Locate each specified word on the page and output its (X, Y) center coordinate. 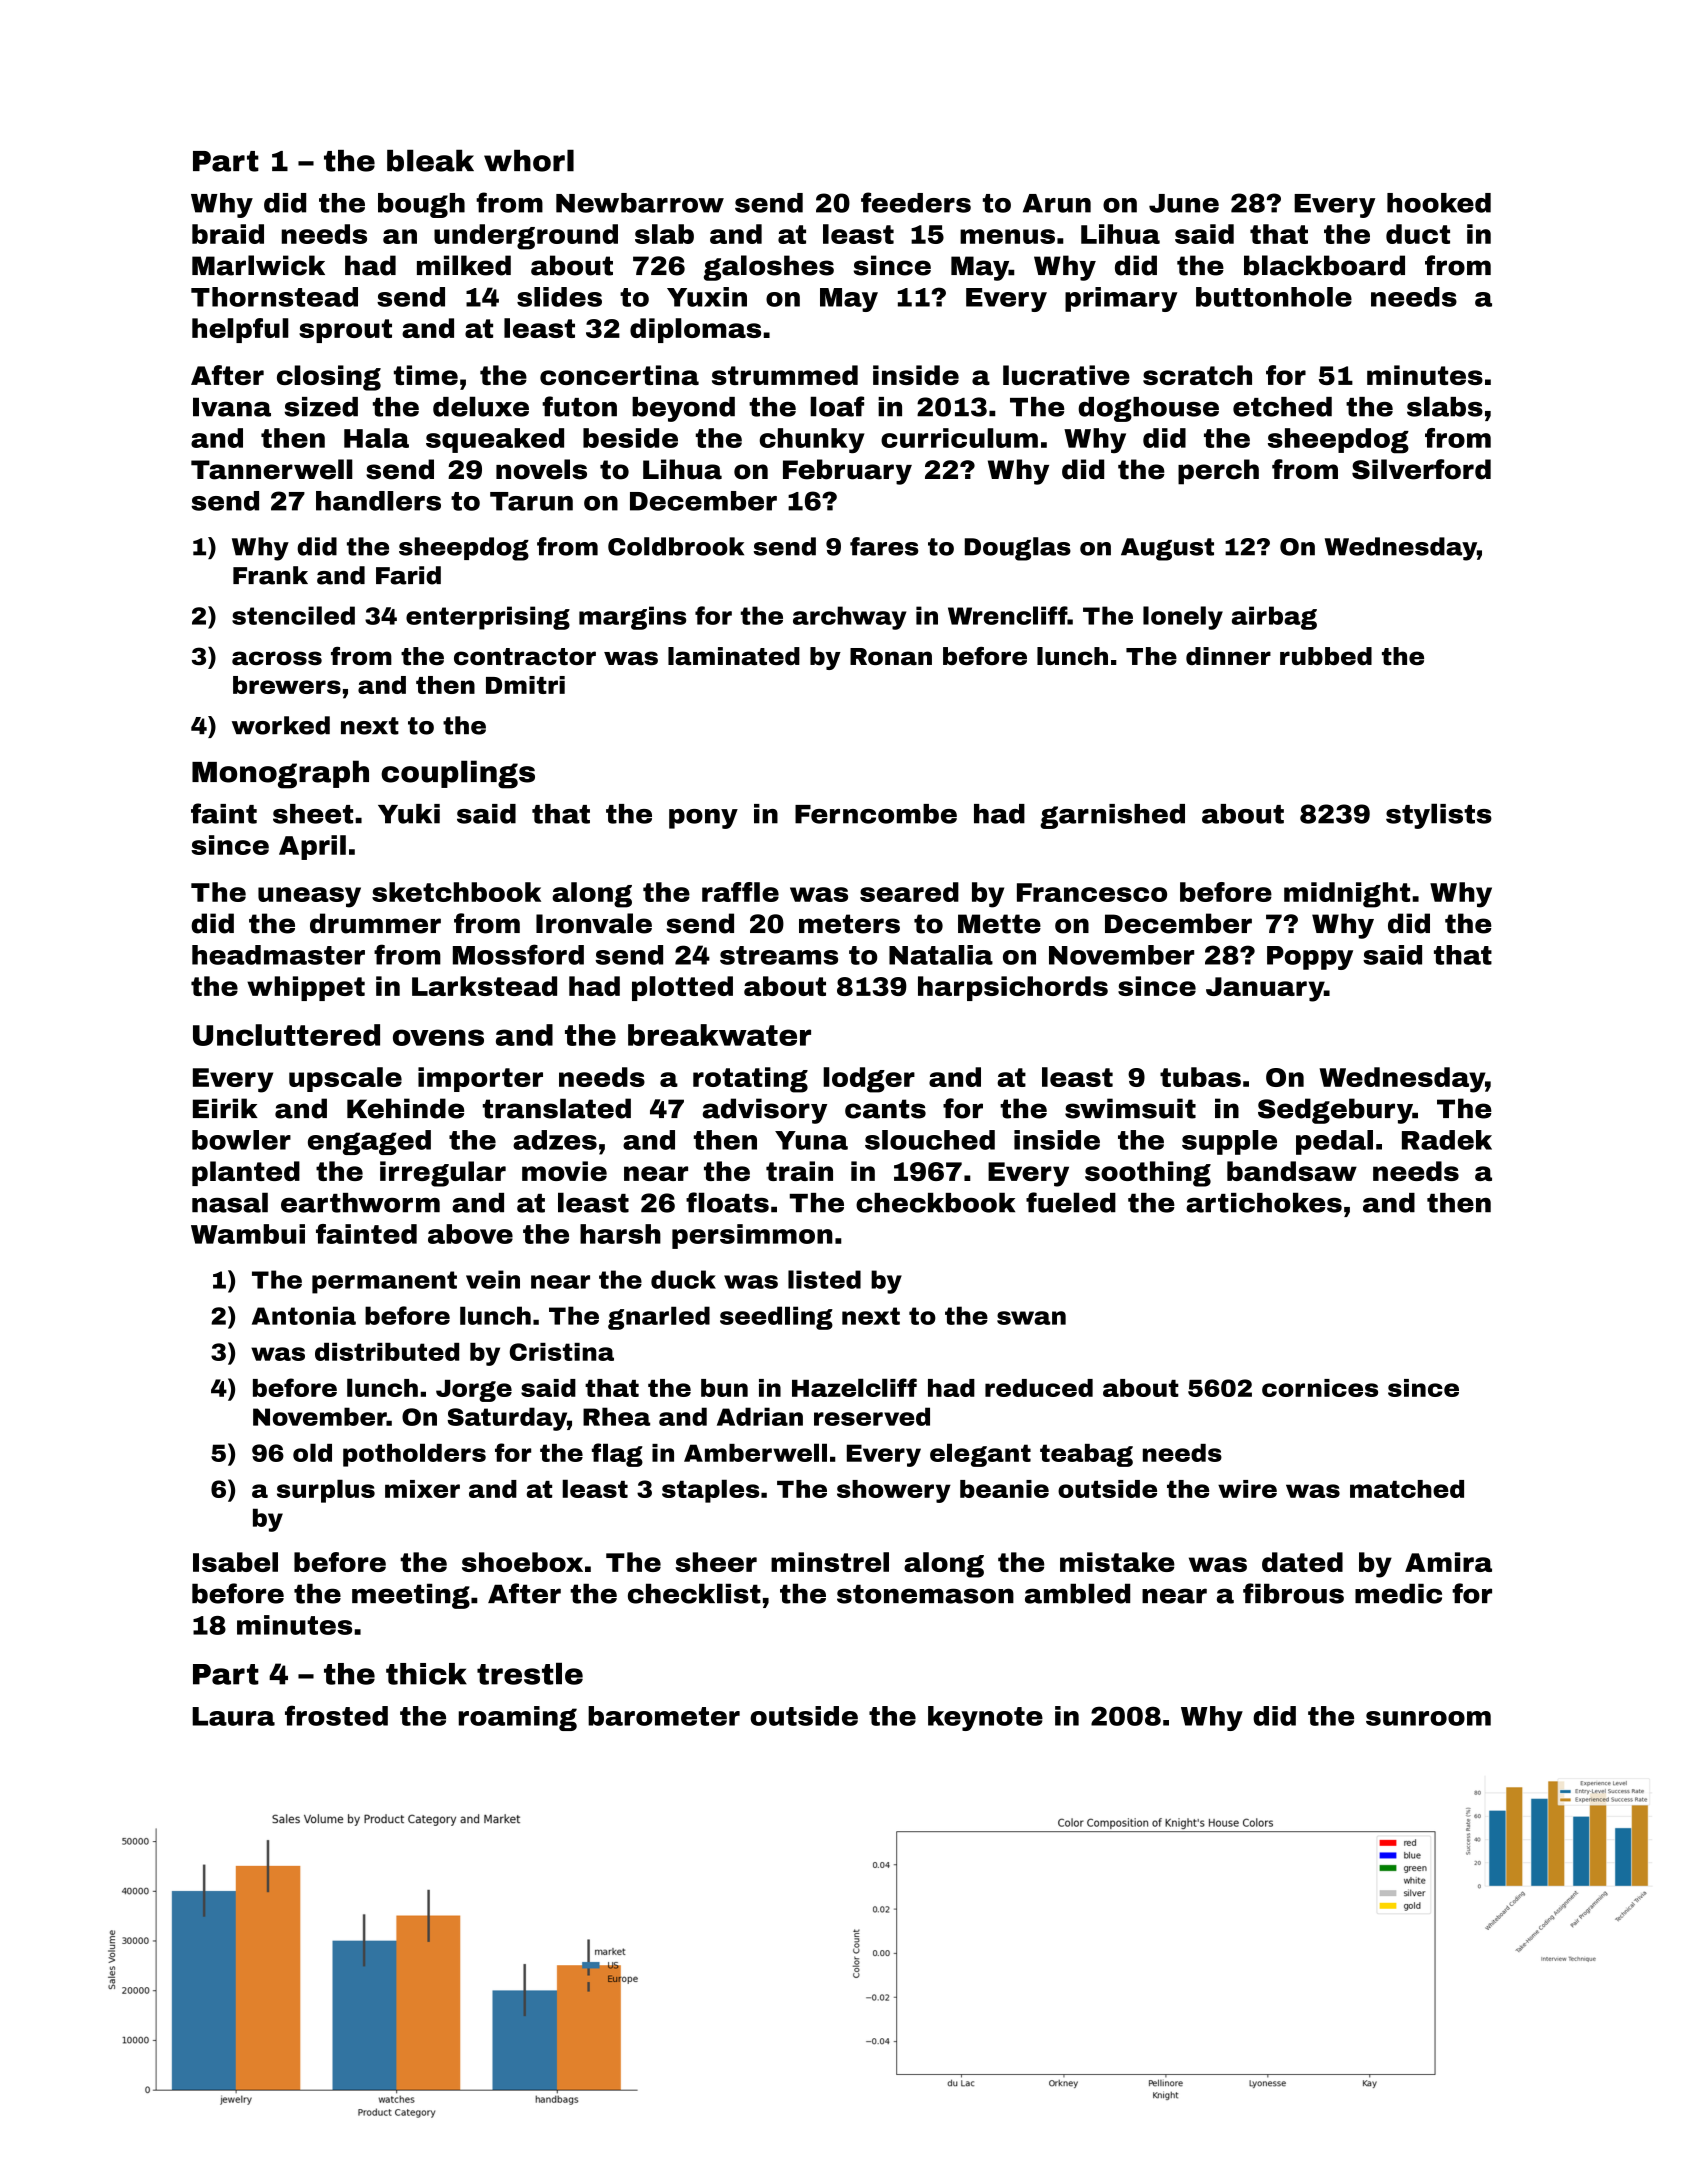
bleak (430, 160)
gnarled (659, 1318)
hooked (1439, 203)
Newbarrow (640, 203)
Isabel (235, 1562)
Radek (1447, 1140)
